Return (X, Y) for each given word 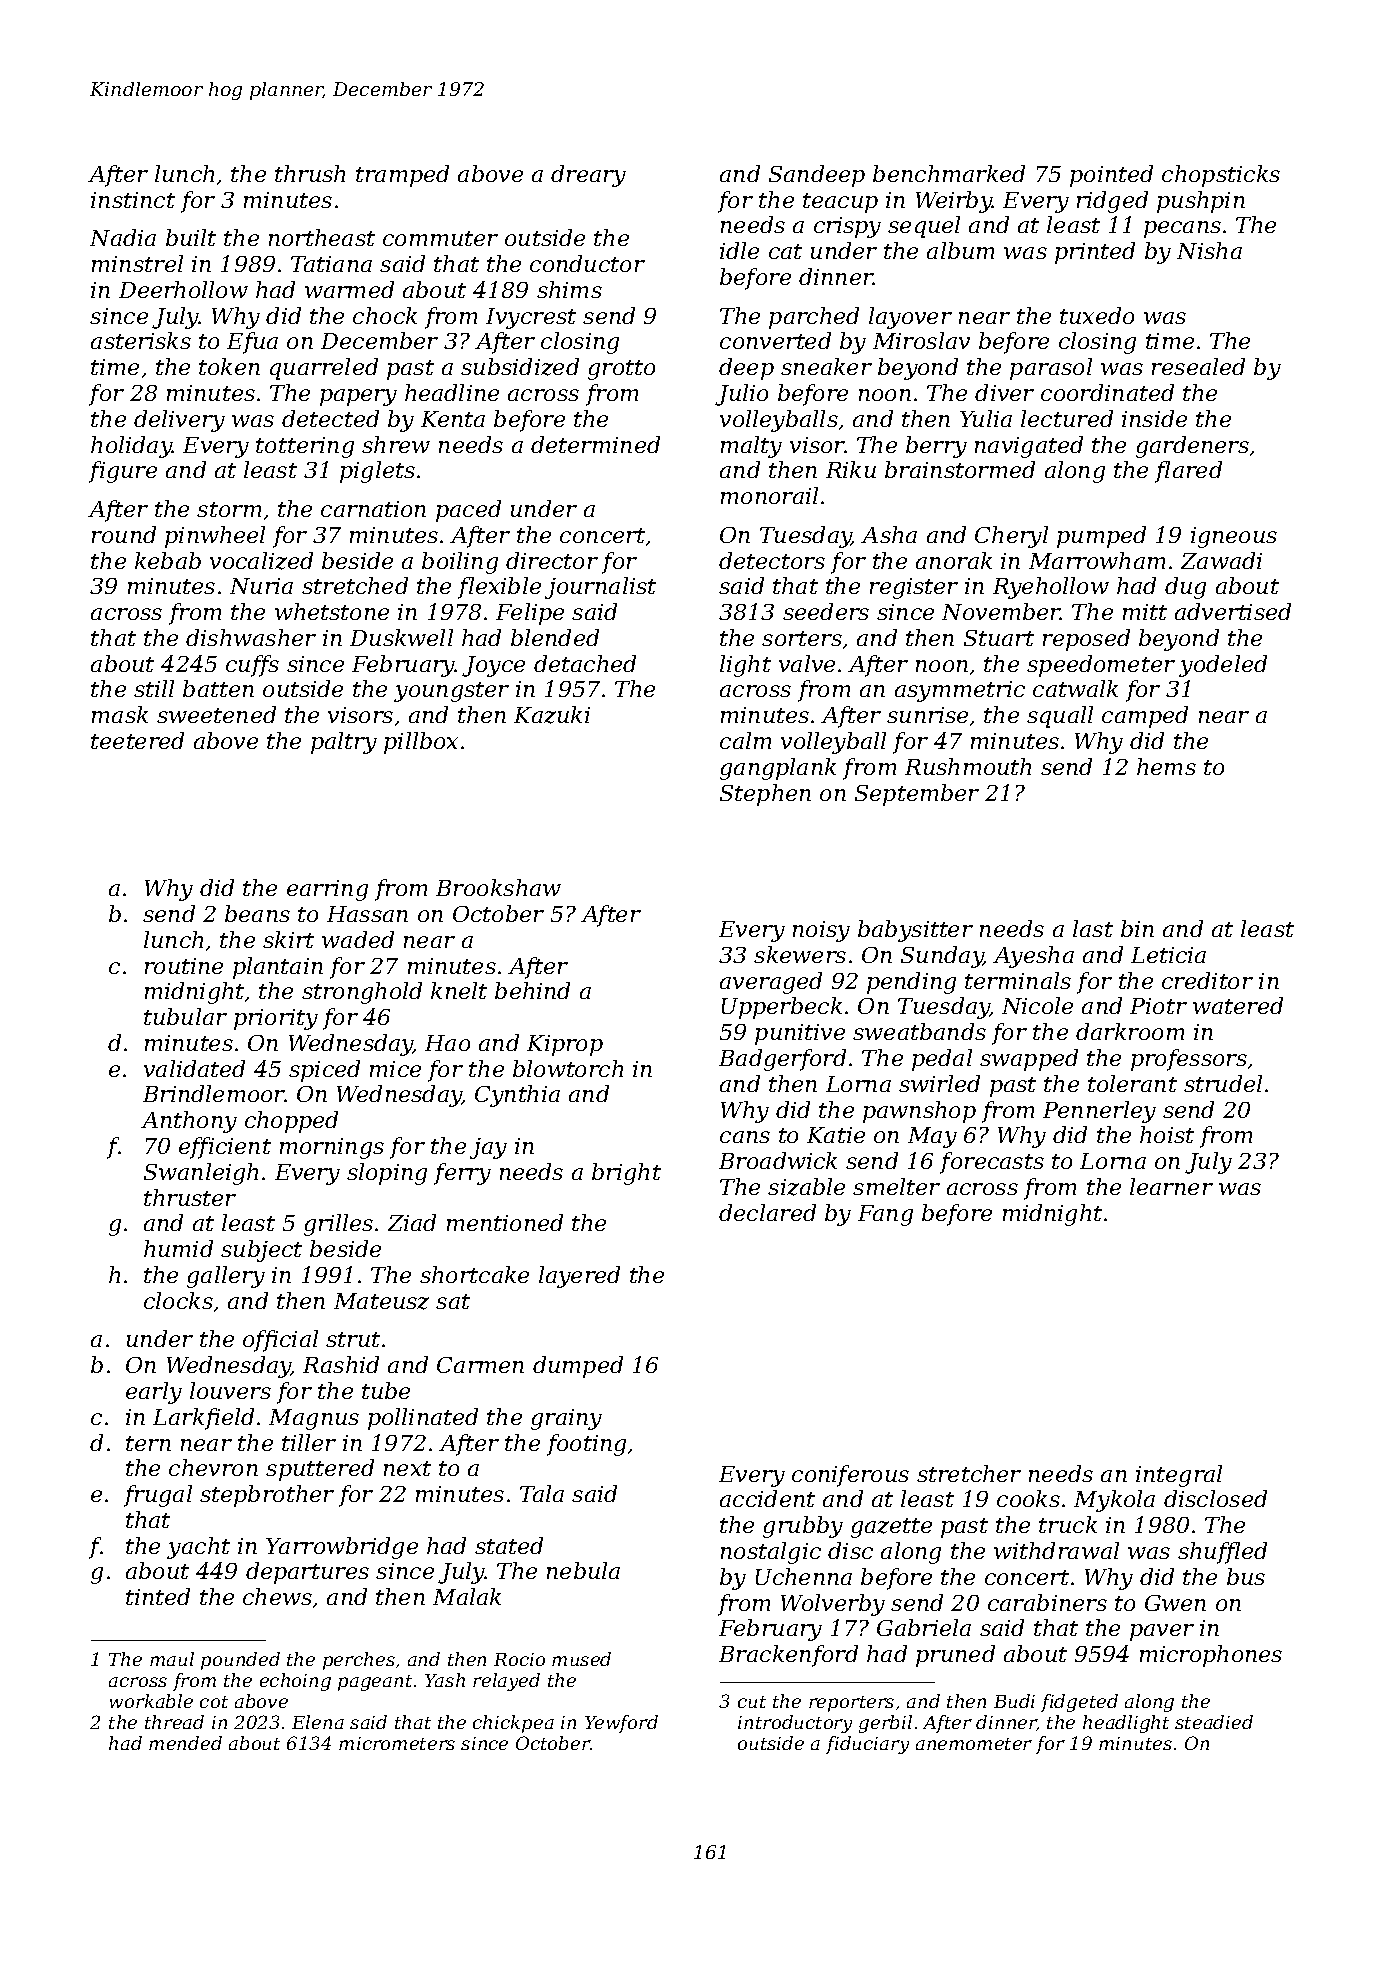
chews (277, 1596)
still (154, 688)
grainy (566, 1419)
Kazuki (552, 715)
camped (1145, 717)
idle (739, 250)
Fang (885, 1215)
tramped (402, 176)
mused (581, 1659)
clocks (178, 1300)
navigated (1029, 447)
